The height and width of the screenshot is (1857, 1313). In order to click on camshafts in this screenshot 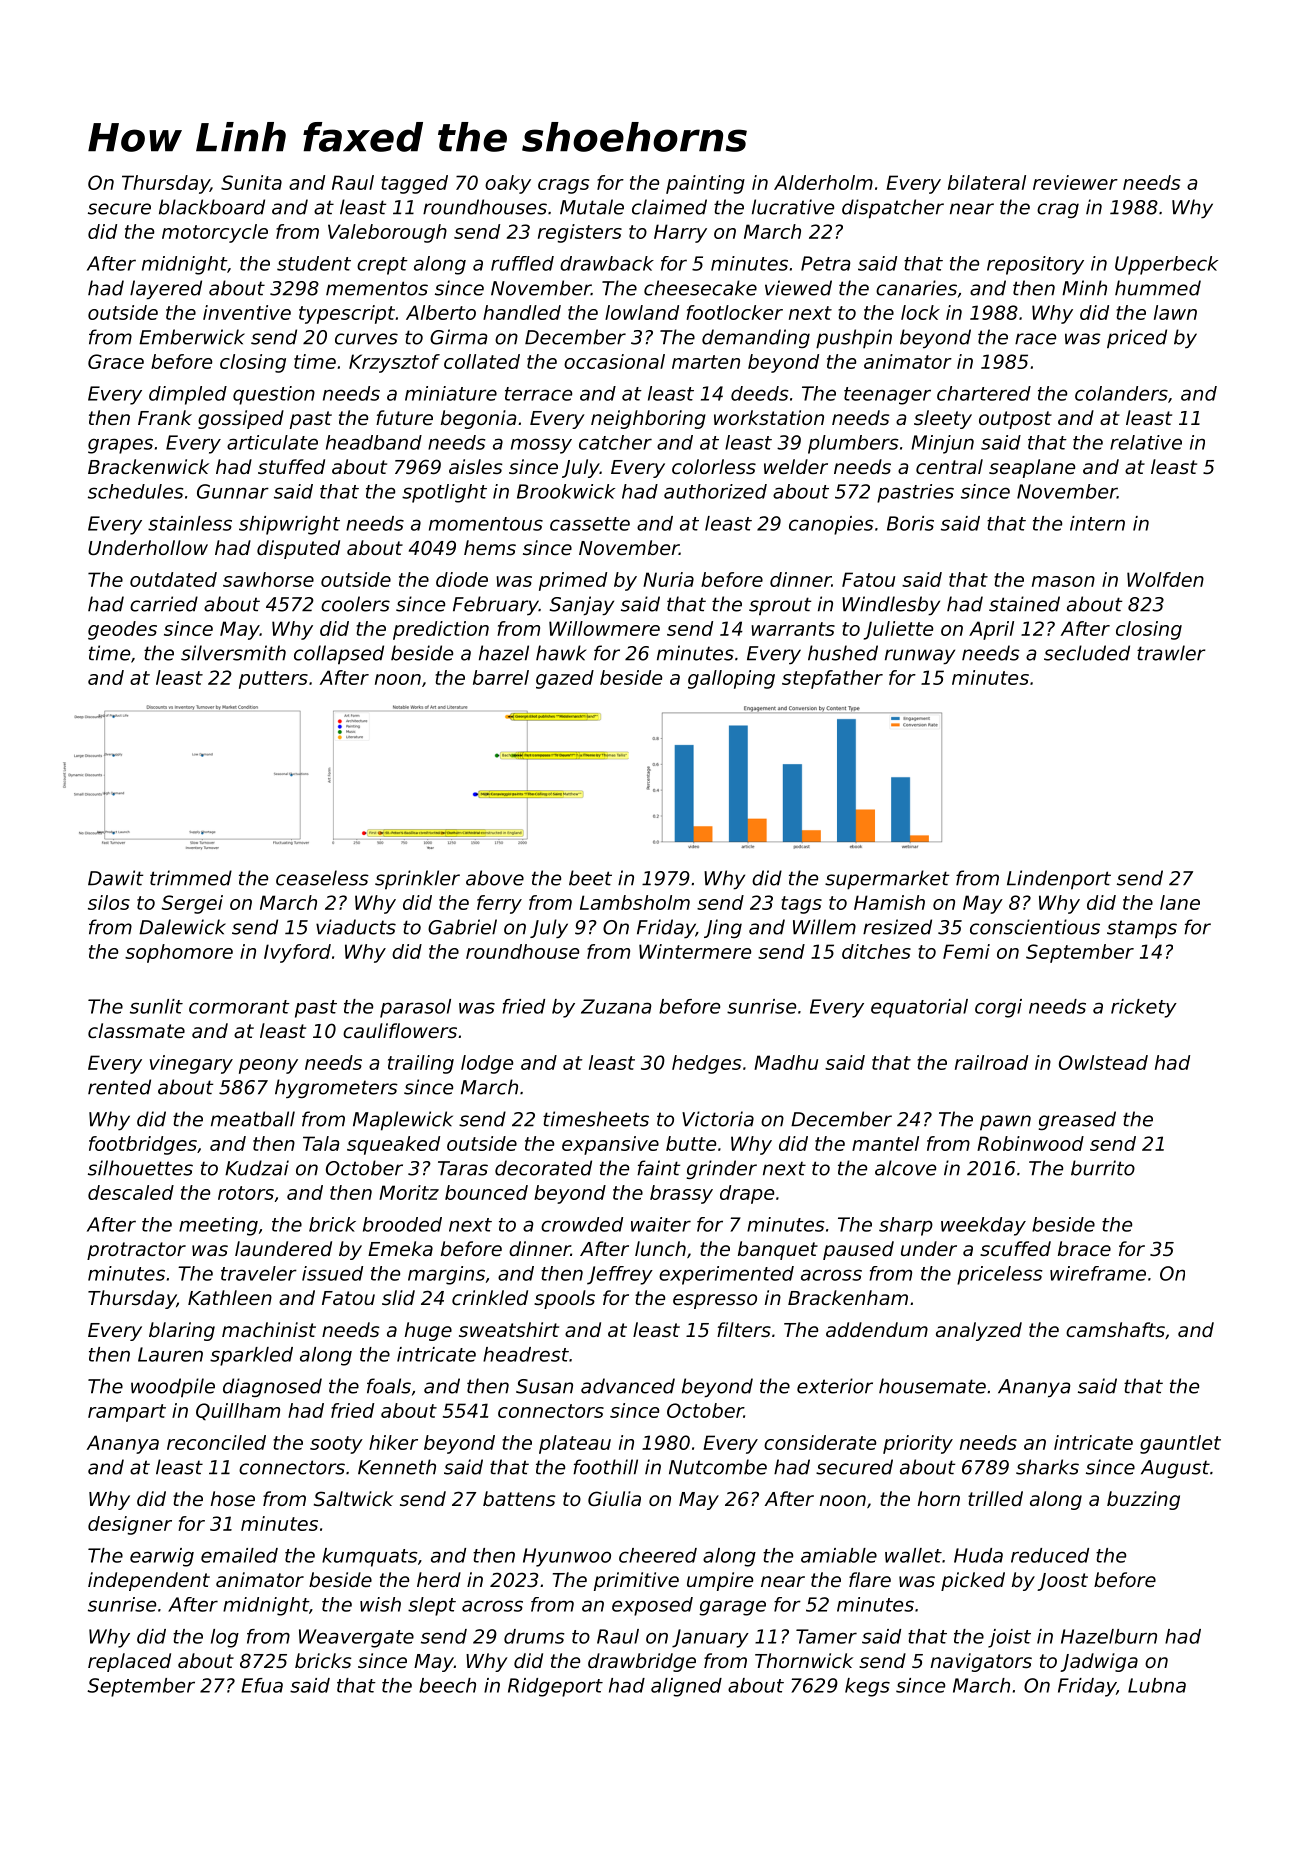, I will do `click(1115, 1329)`.
